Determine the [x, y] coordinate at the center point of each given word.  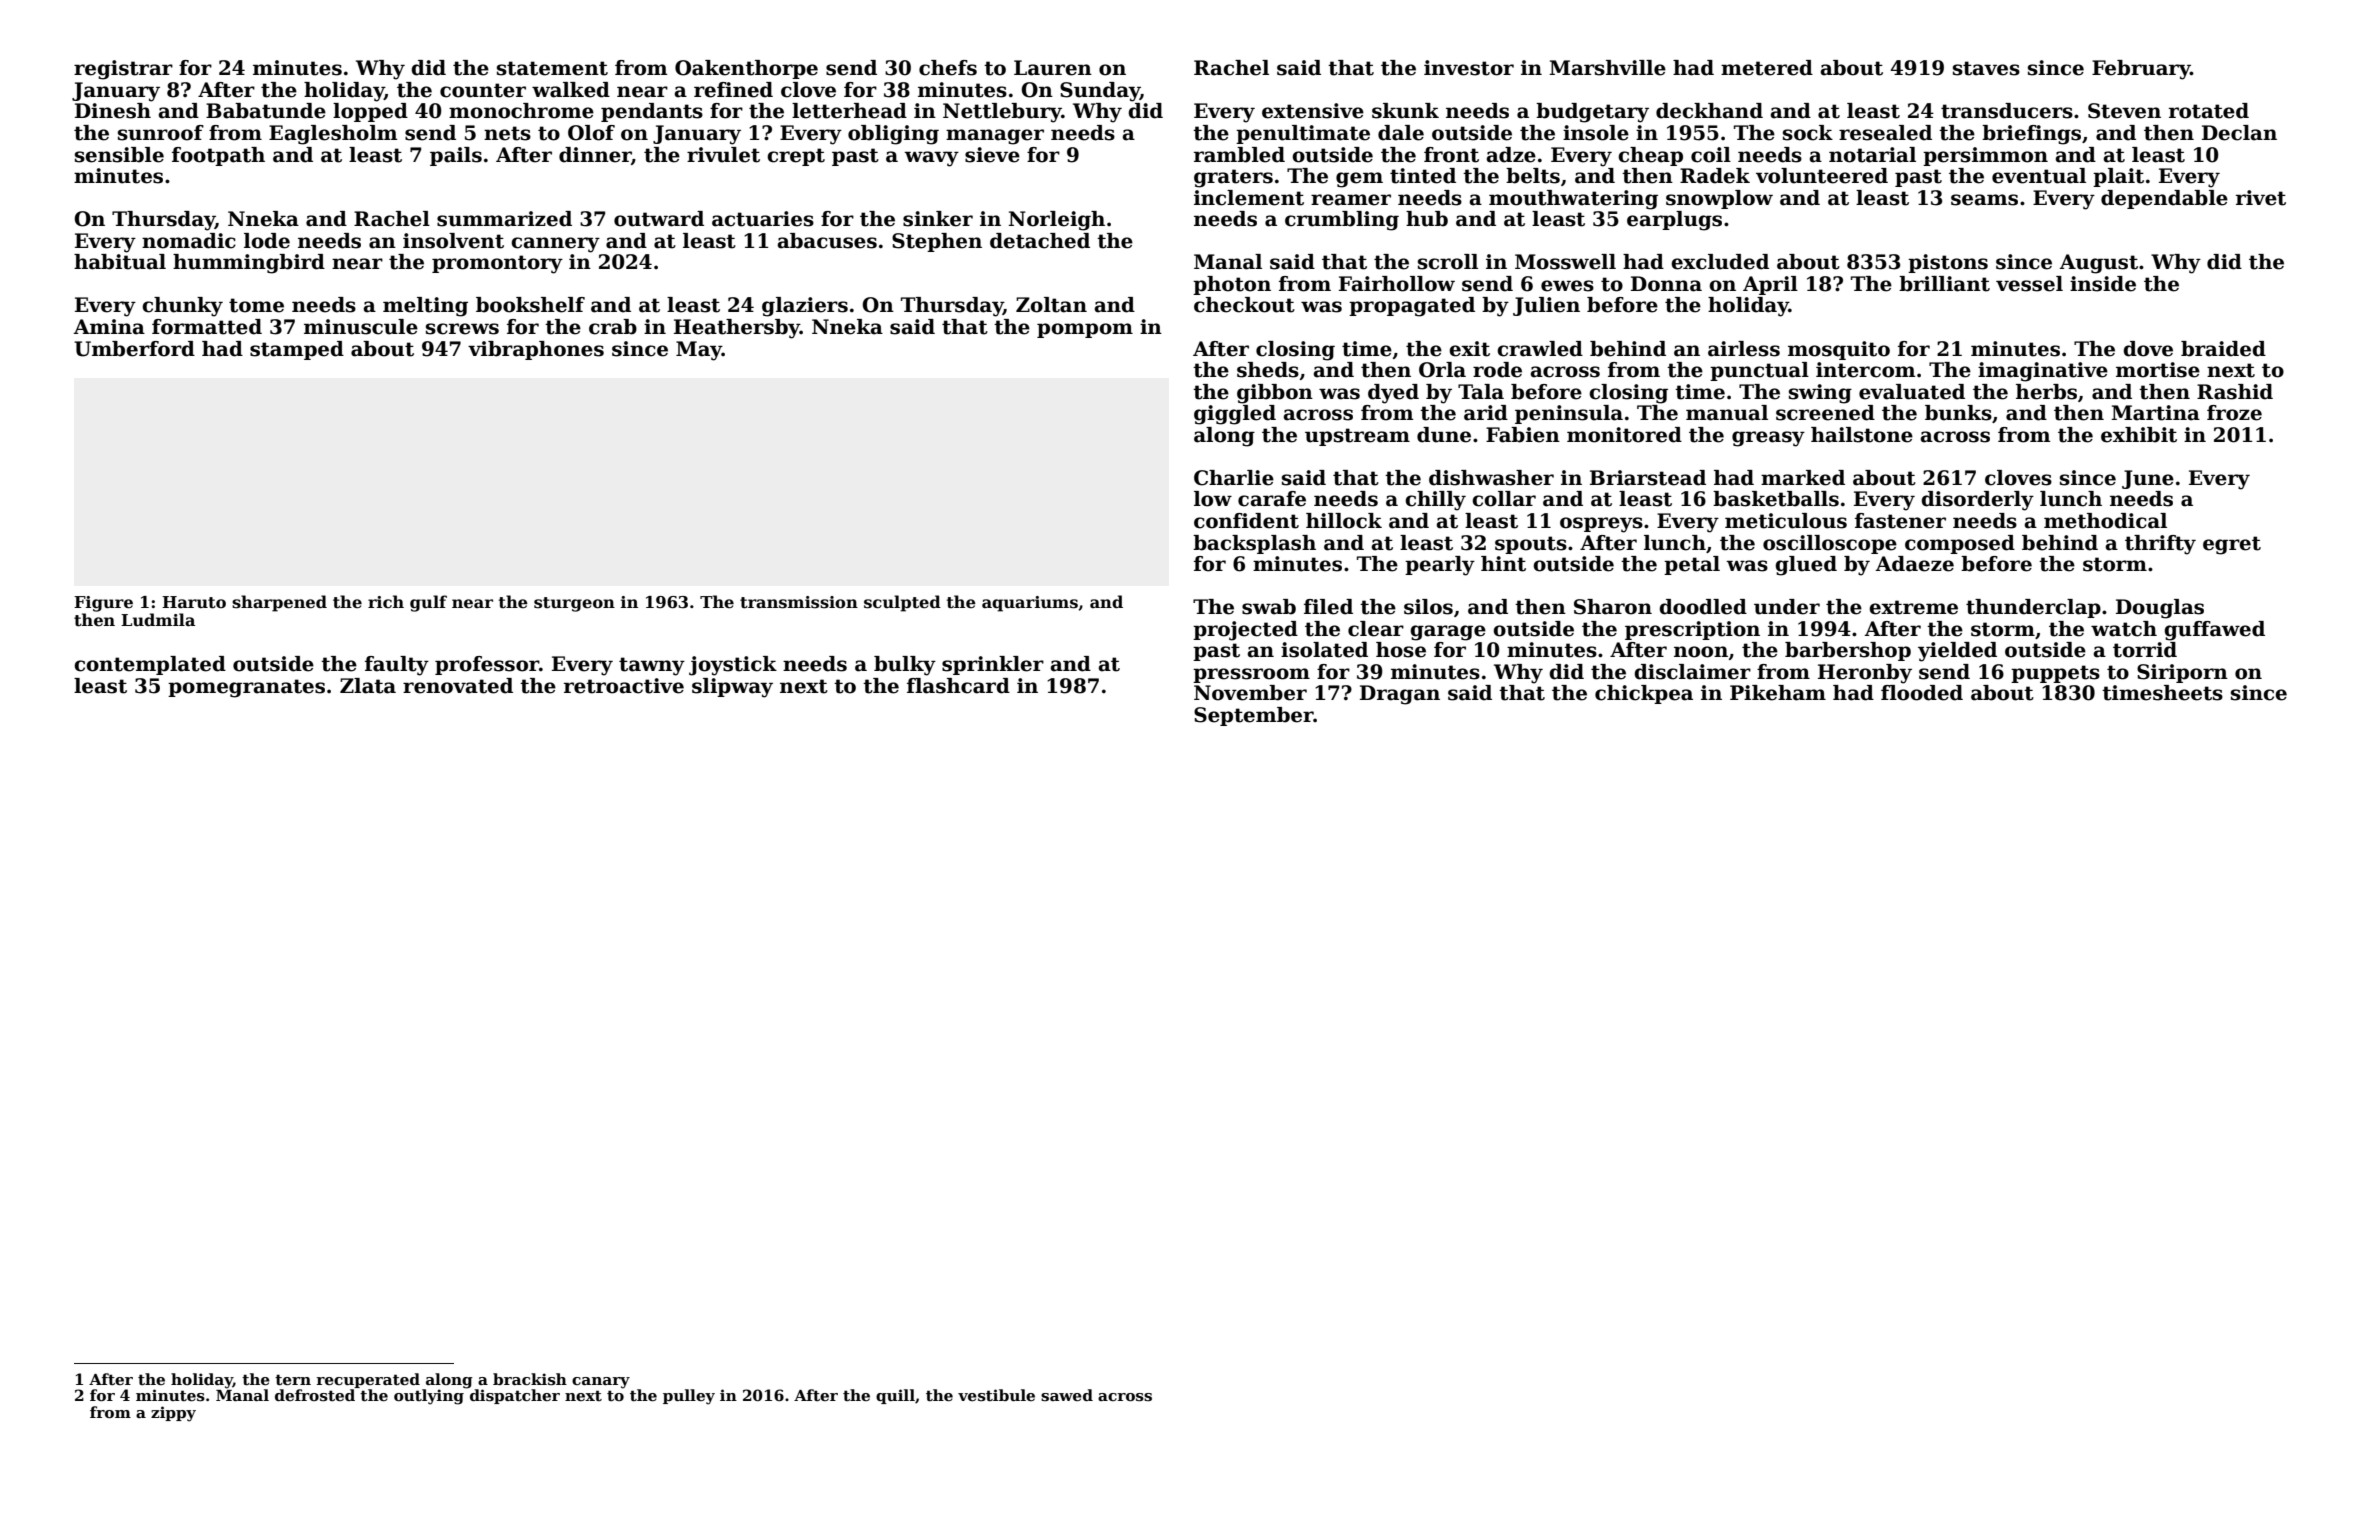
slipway [732, 688]
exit [1469, 349]
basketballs [1776, 499]
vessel [2029, 284]
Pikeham [1778, 693]
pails [456, 156]
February [2141, 70]
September [1254, 716]
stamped [297, 350]
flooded [1922, 693]
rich [386, 601]
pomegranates [246, 688]
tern [293, 1379]
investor [1469, 68]
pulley [689, 1397]
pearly [1440, 566]
